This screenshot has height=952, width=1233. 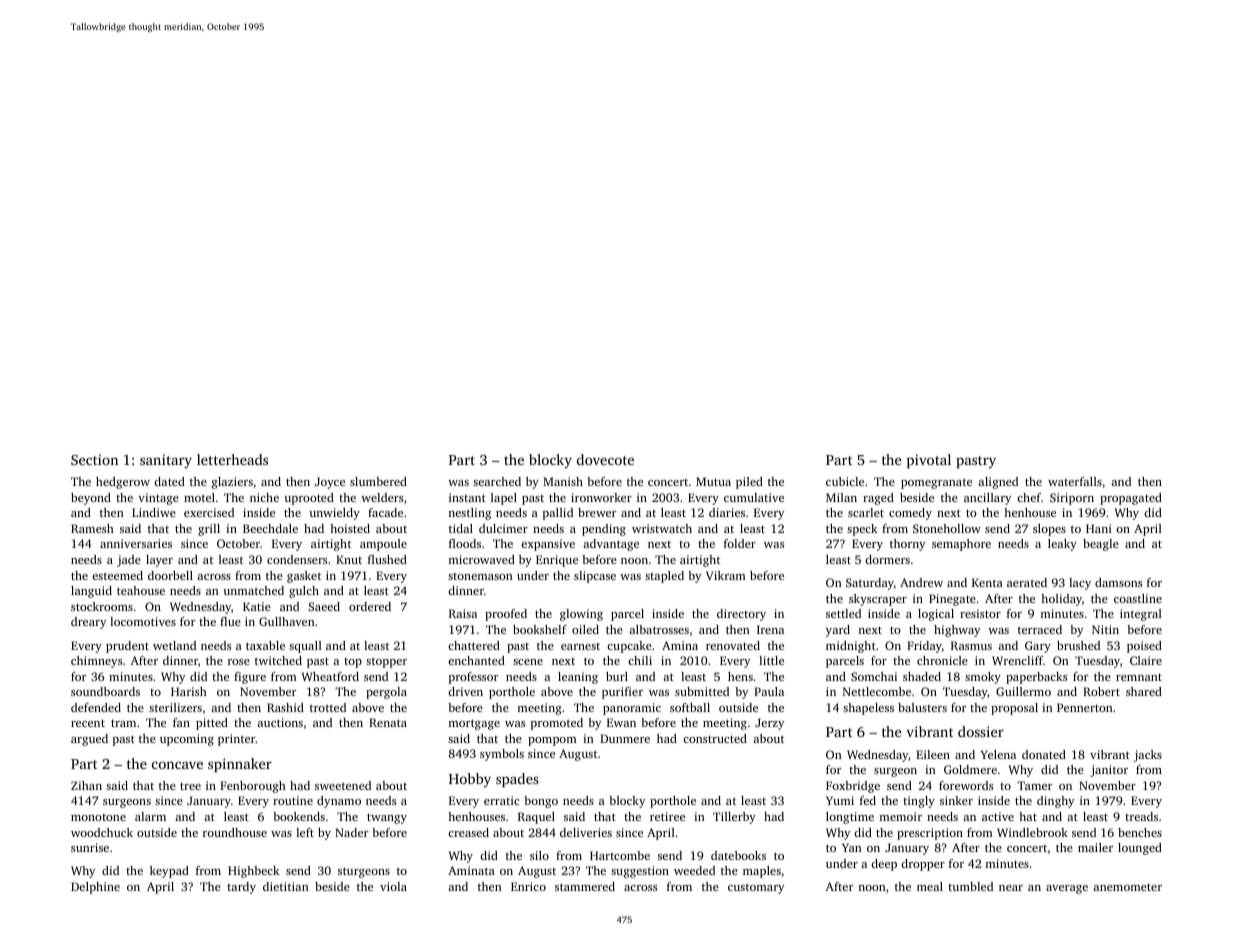 What do you see at coordinates (470, 514) in the screenshot?
I see `nestling` at bounding box center [470, 514].
